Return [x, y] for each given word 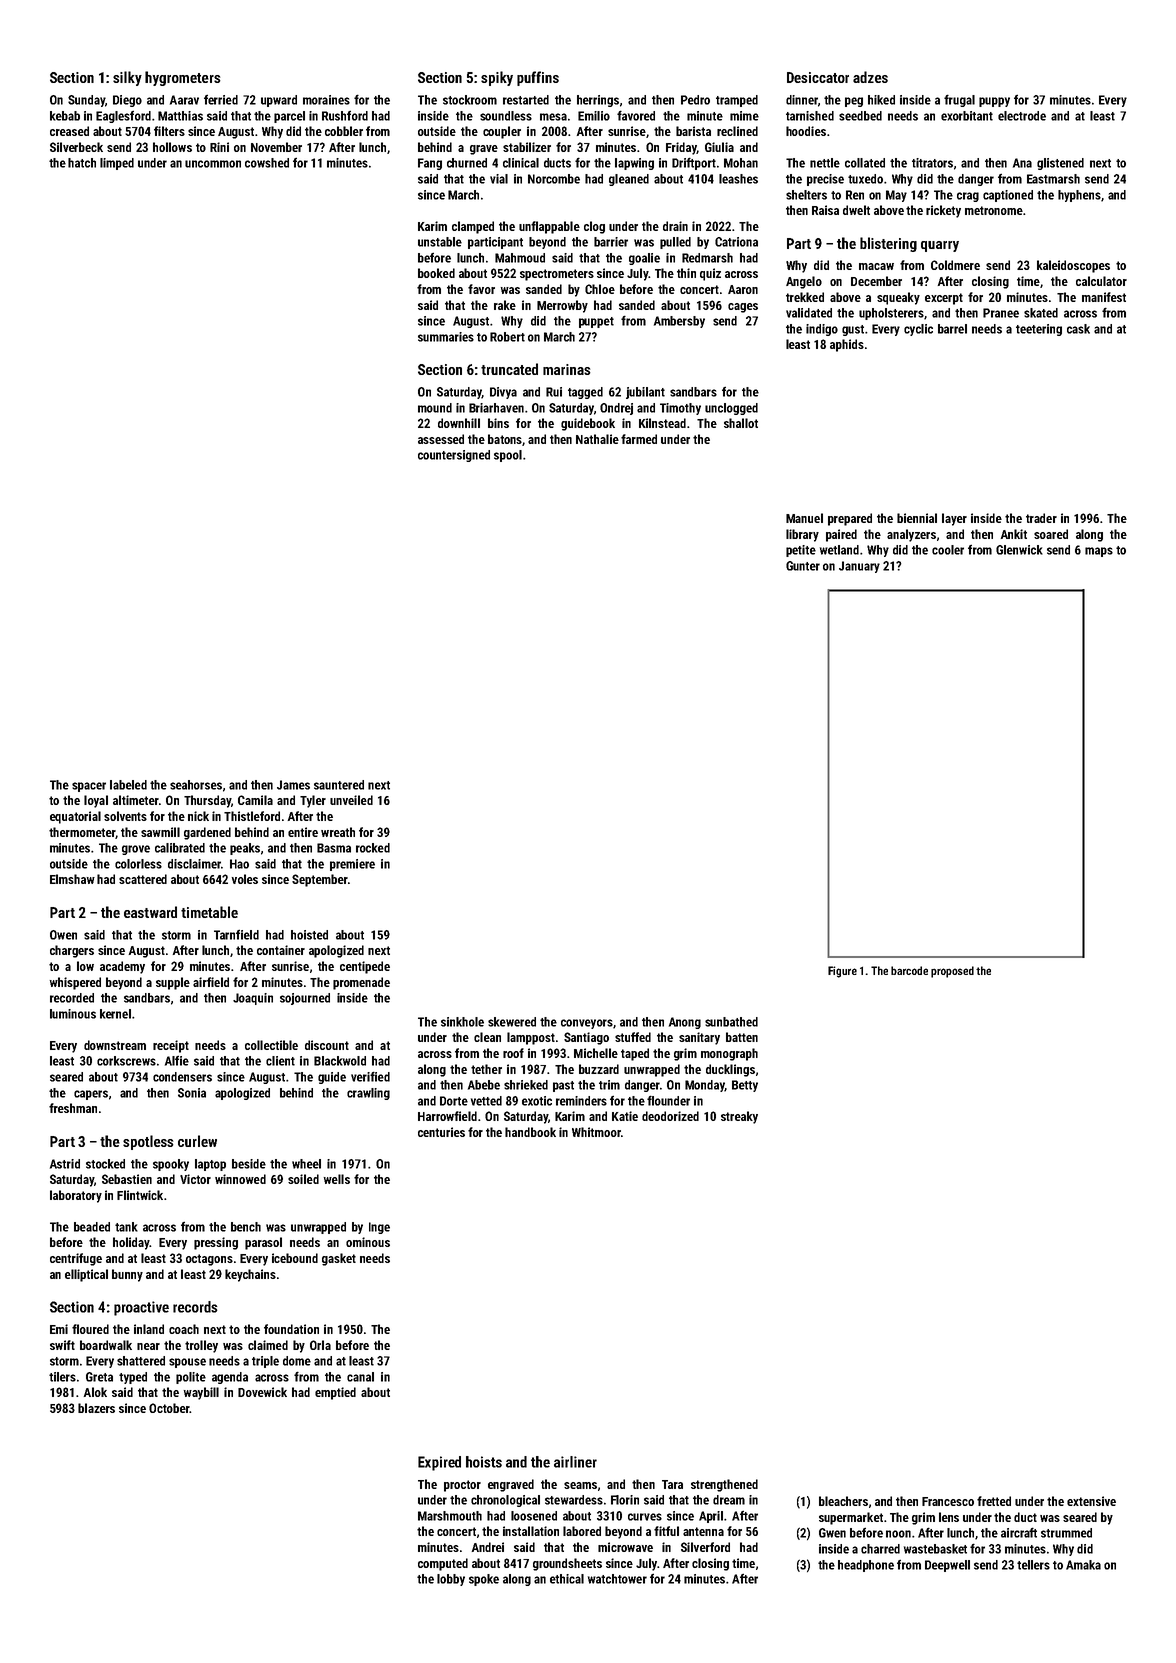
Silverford [705, 1547]
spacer [89, 787]
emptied [335, 1393]
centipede [365, 967]
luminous [73, 1014]
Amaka [1083, 1565]
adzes [870, 77]
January [859, 567]
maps [1099, 552]
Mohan [741, 163]
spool [508, 456]
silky [127, 78]
